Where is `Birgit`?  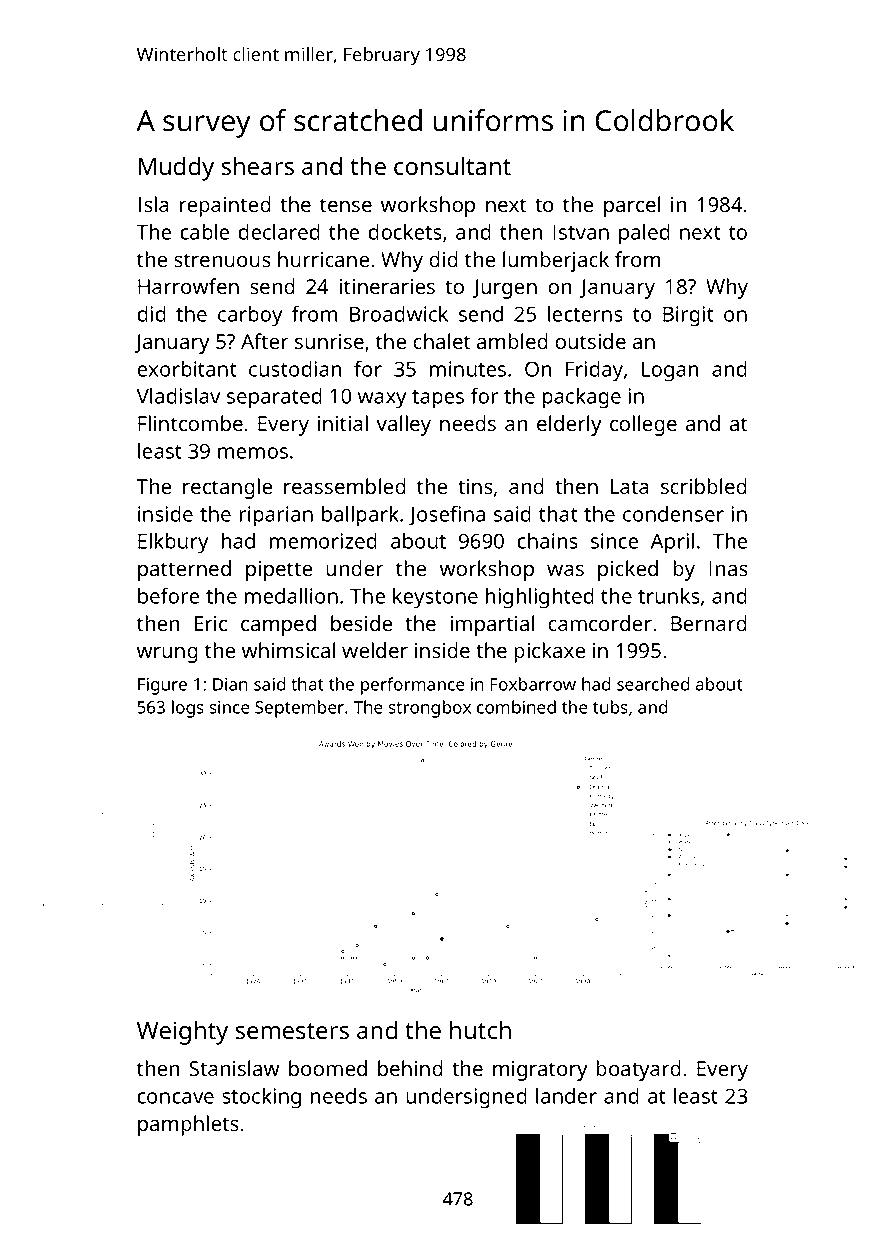
Birgit is located at coordinates (688, 316).
